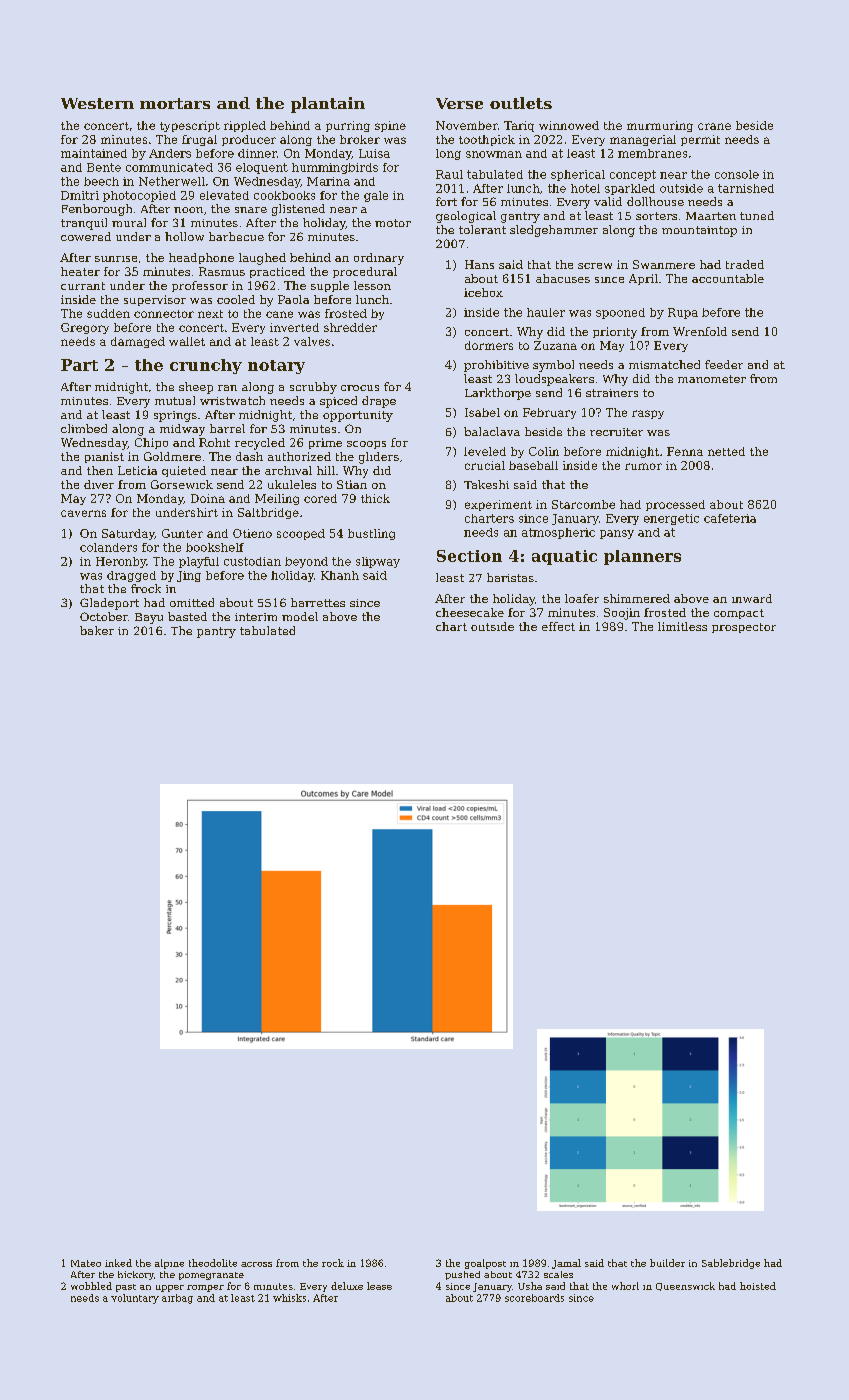  Describe the element at coordinates (470, 612) in the screenshot. I see `cheesecake` at that location.
